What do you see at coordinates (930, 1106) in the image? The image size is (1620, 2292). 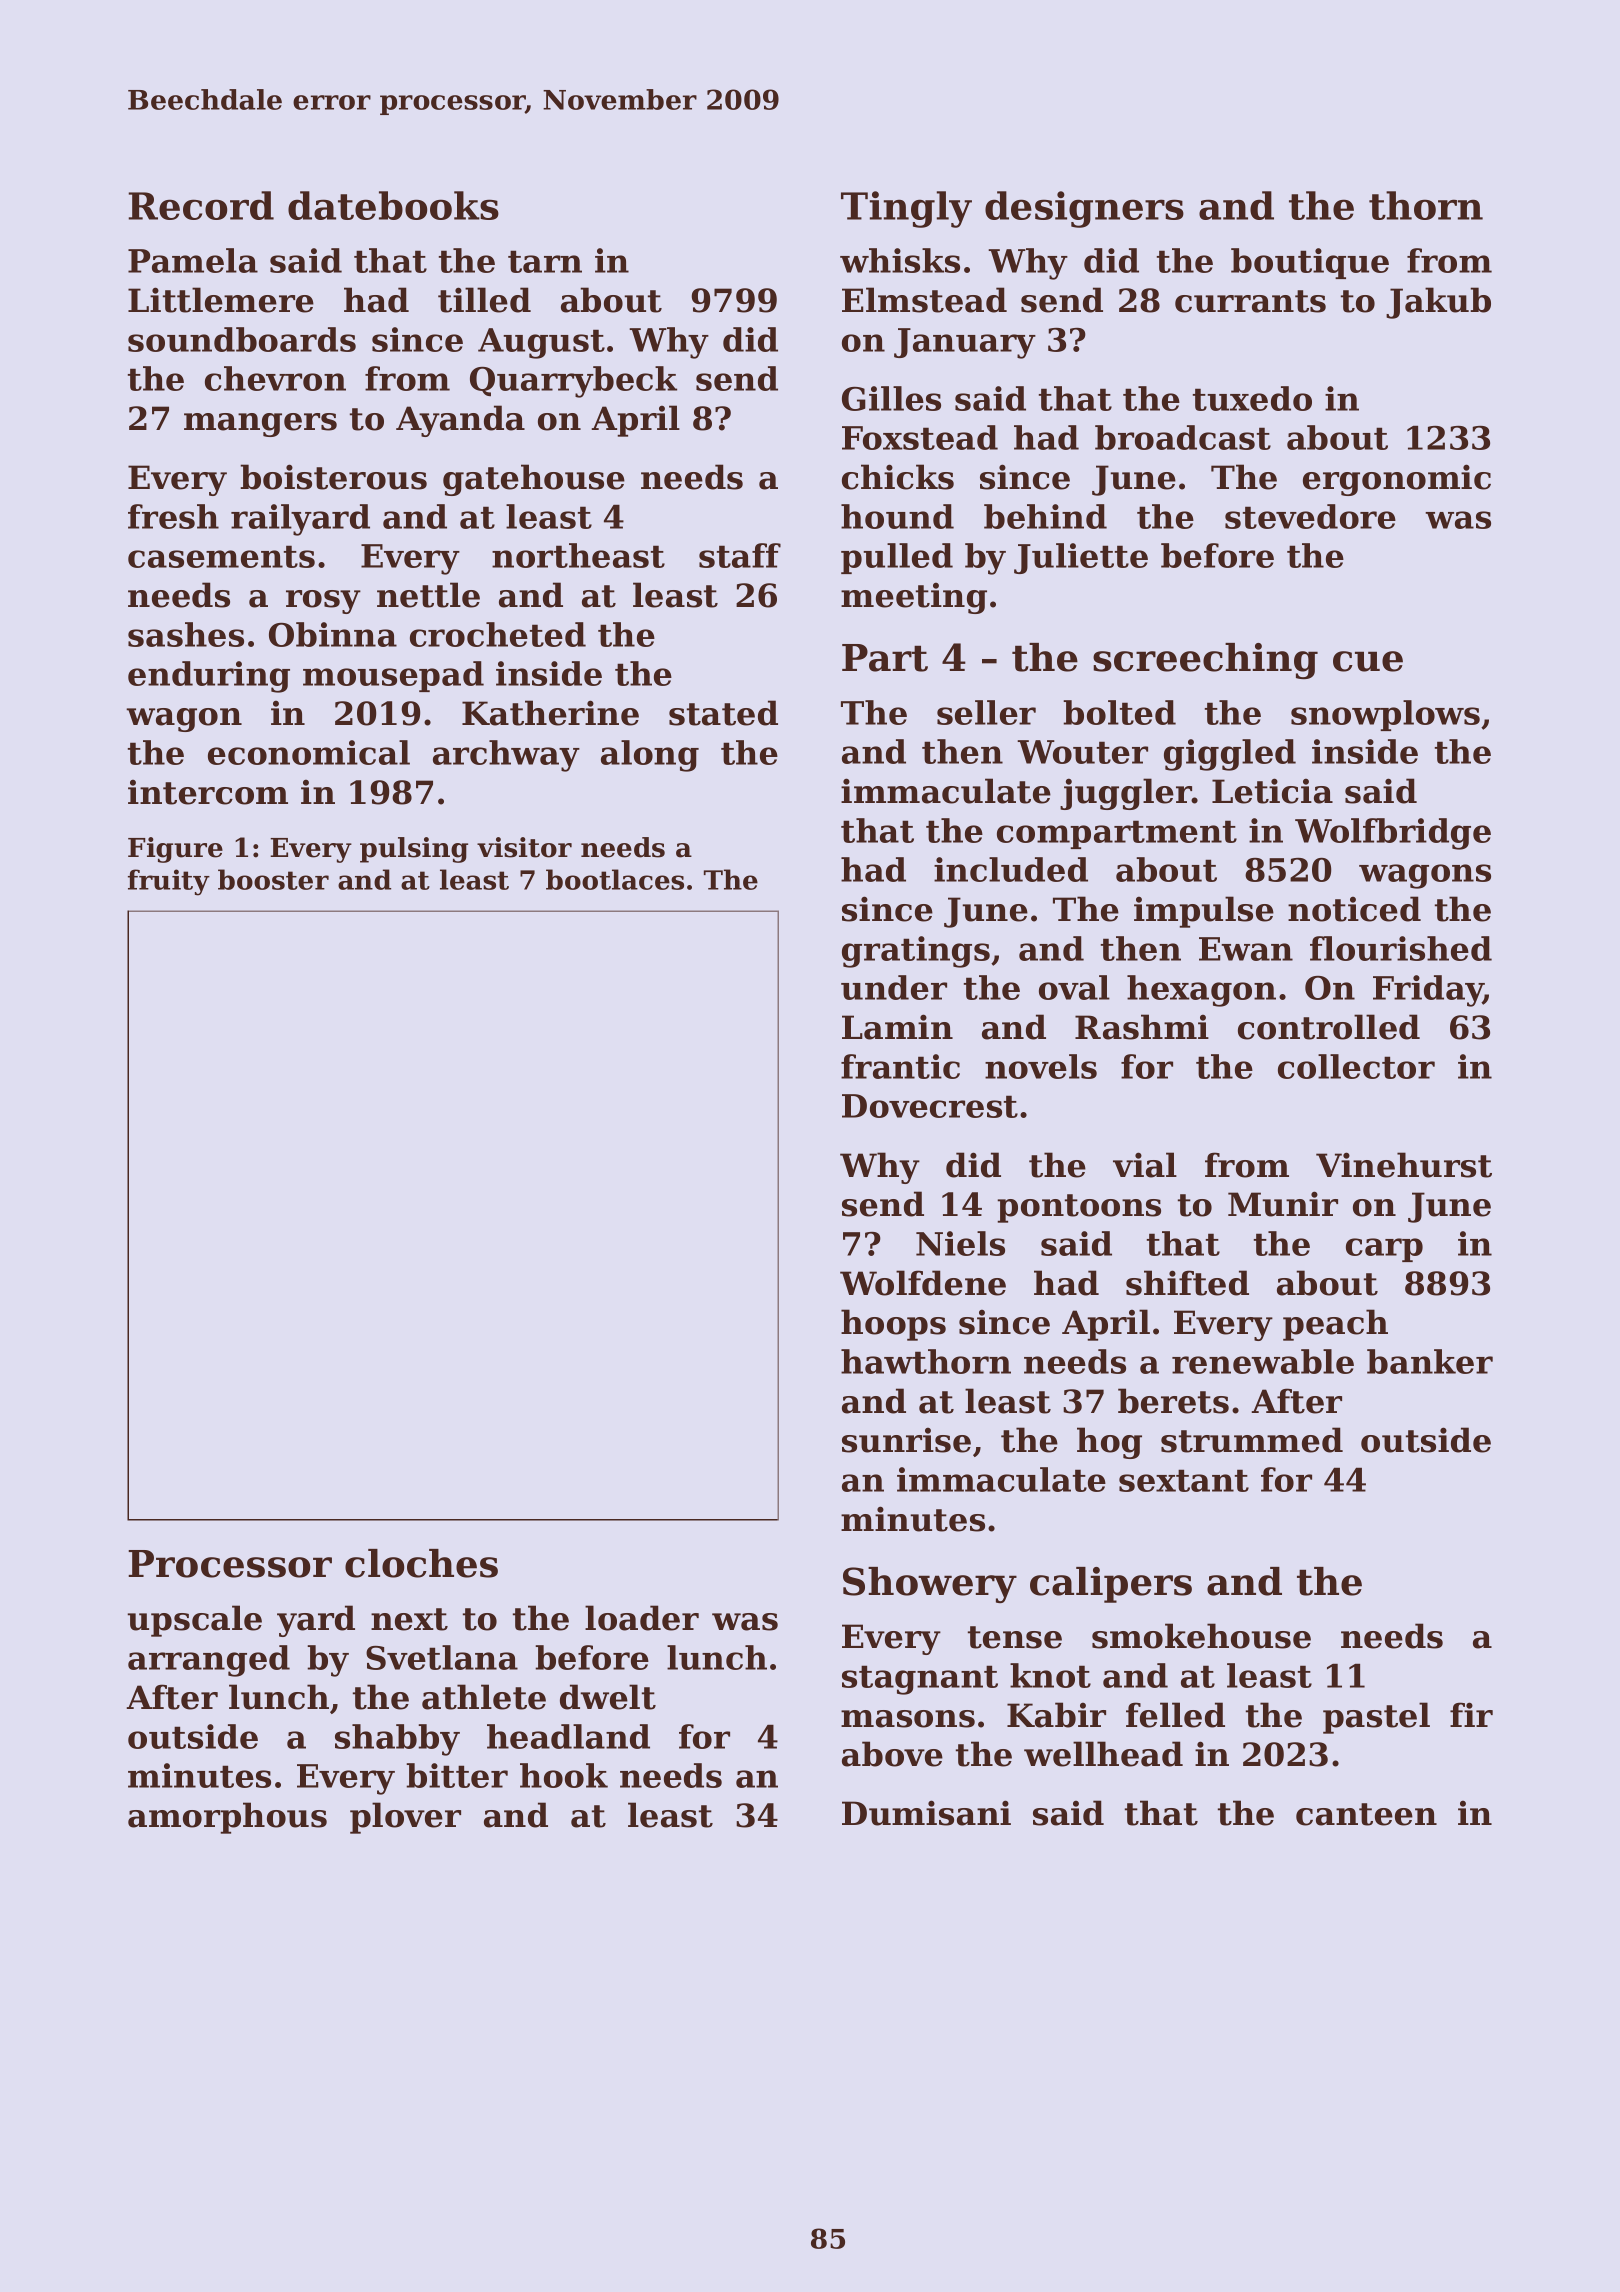 I see `Dovecrest` at bounding box center [930, 1106].
